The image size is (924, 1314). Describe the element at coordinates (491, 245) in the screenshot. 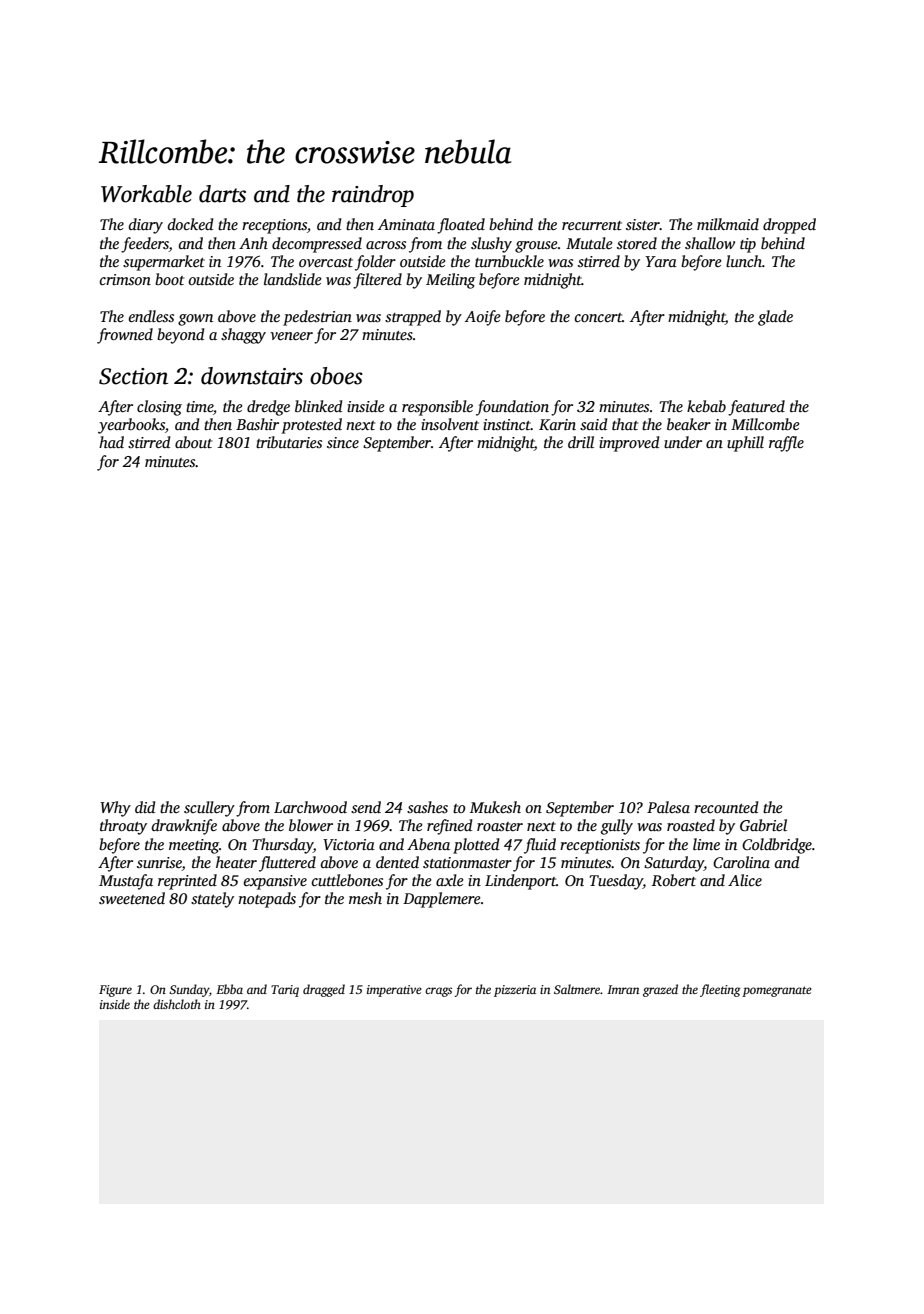

I see `slushy` at that location.
